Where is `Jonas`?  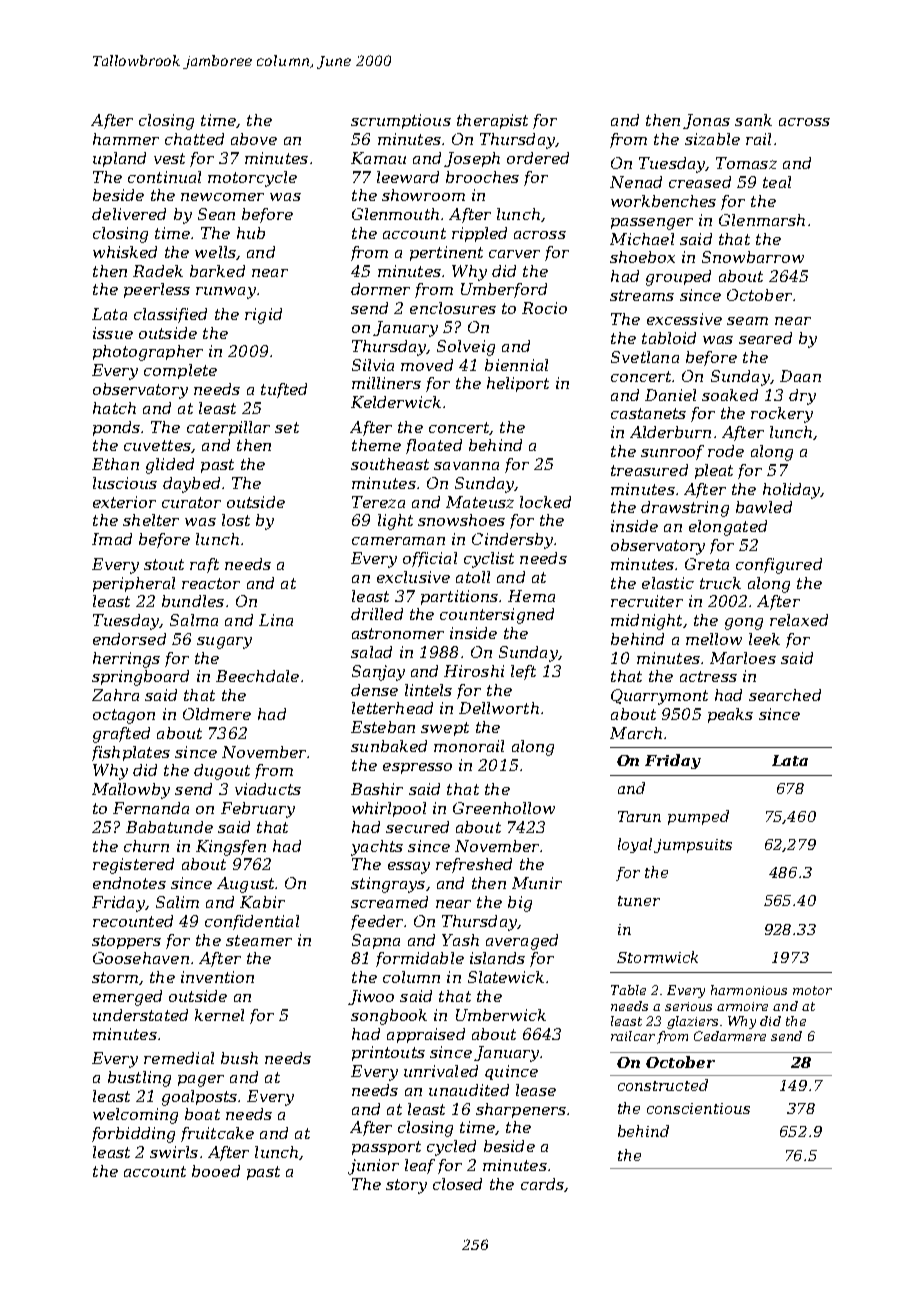 Jonas is located at coordinates (706, 121).
